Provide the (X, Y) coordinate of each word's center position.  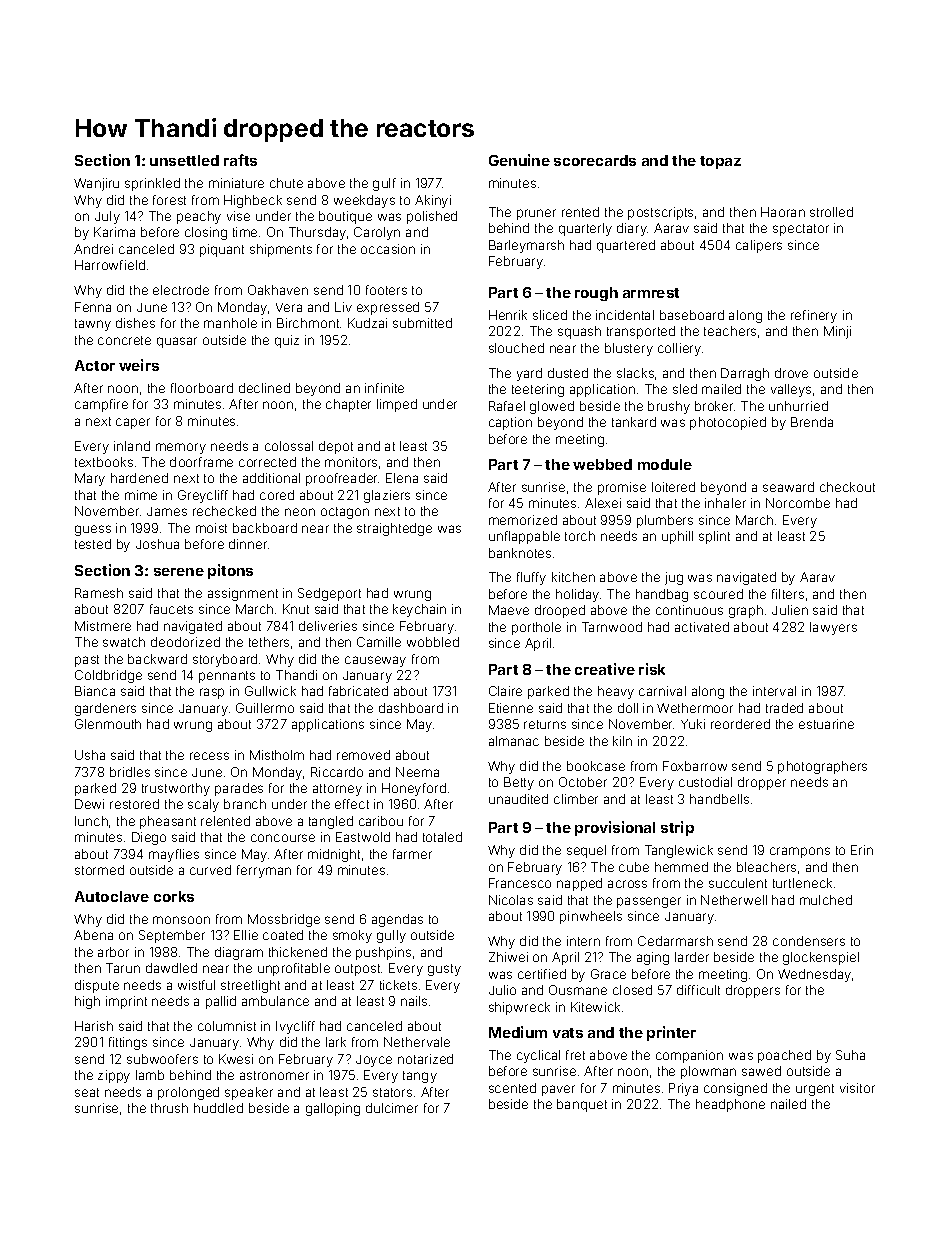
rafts (240, 160)
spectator (801, 230)
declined (264, 388)
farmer (412, 854)
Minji (837, 332)
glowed (552, 407)
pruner (536, 214)
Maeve (509, 610)
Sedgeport (329, 594)
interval (774, 691)
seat (87, 1092)
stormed (99, 870)
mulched (826, 900)
